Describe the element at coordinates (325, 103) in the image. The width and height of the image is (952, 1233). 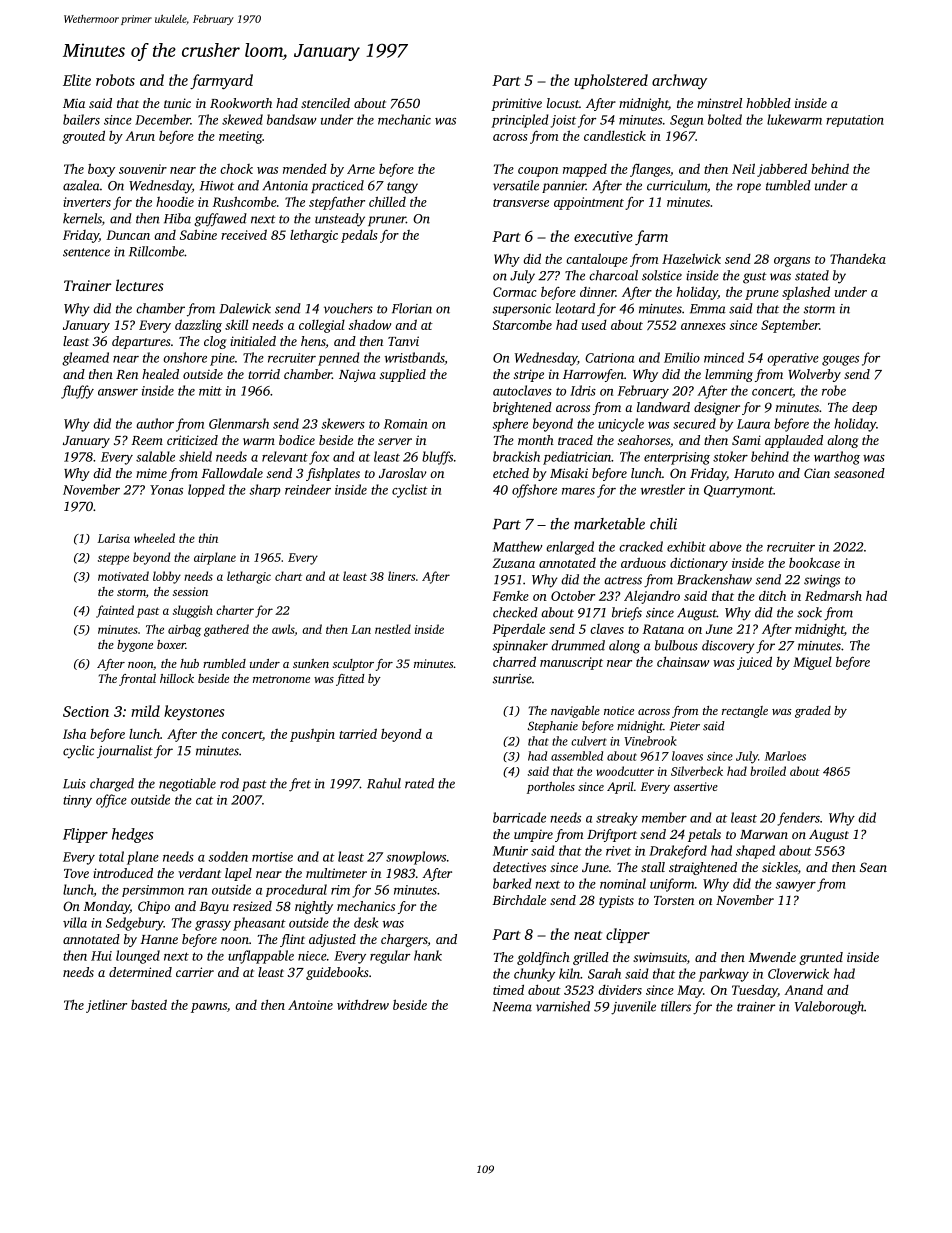
I see `stenciled` at that location.
